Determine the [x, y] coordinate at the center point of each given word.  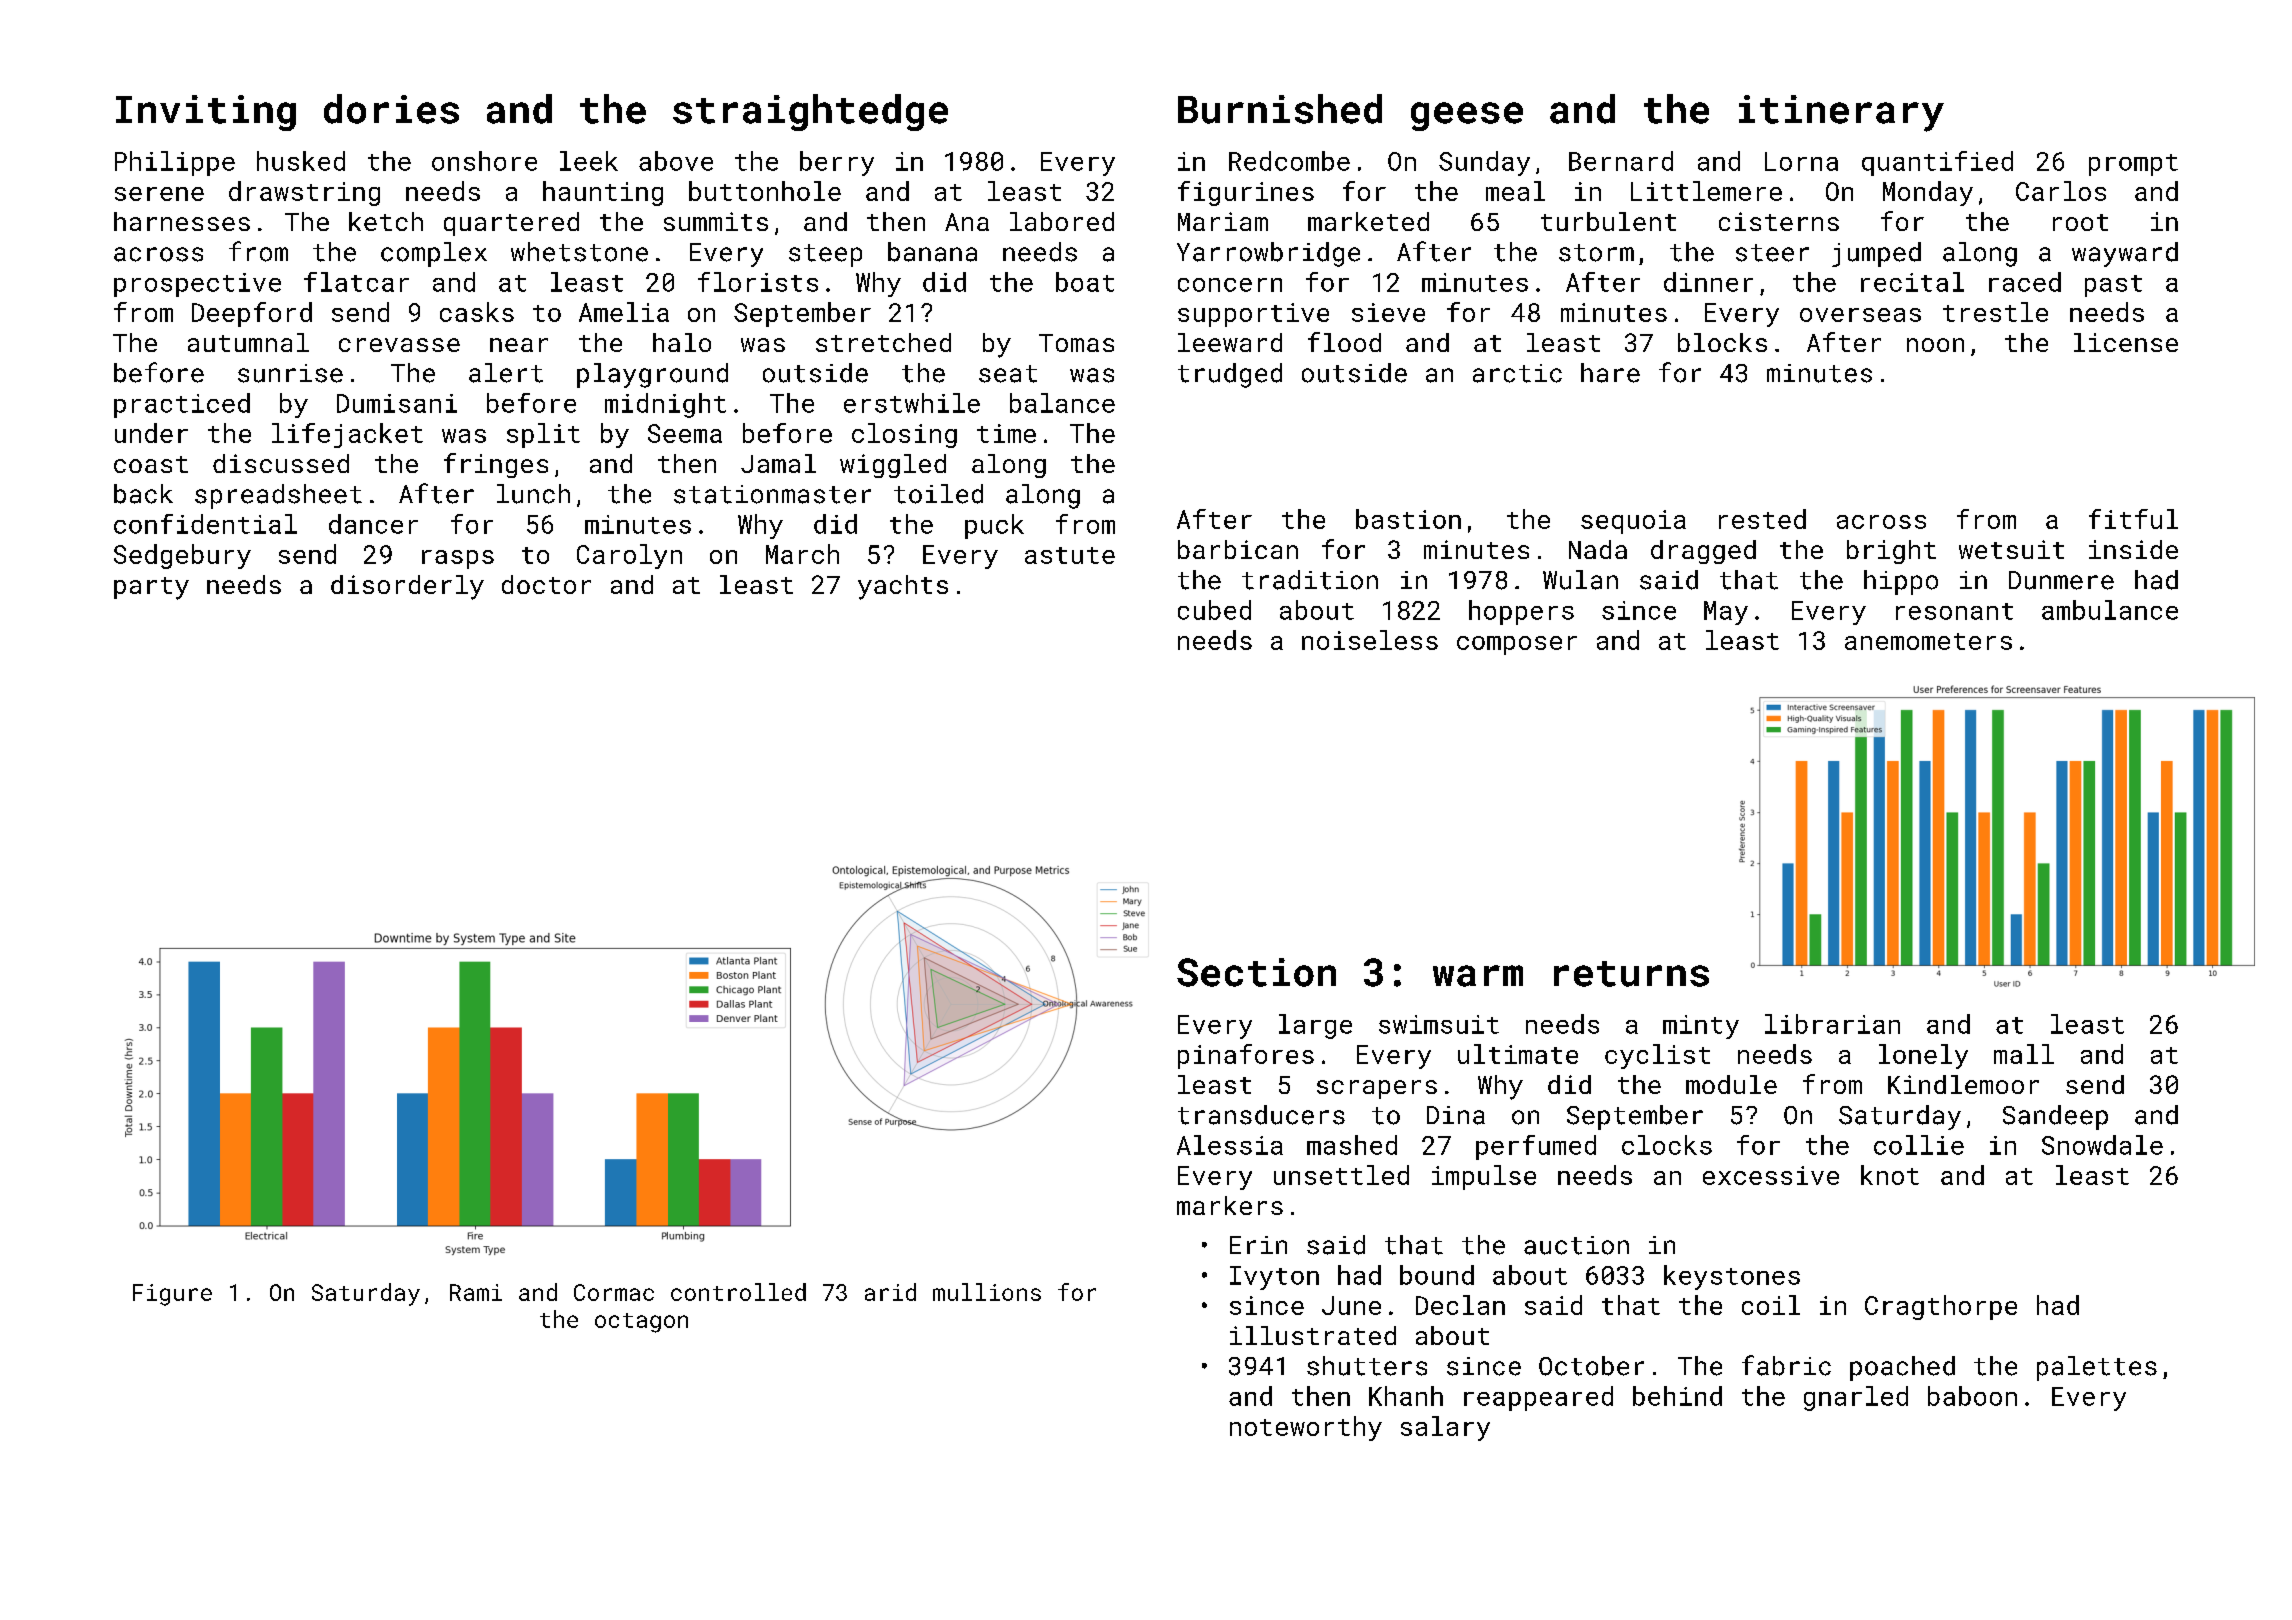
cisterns [1779, 221]
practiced [182, 405]
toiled [938, 494]
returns [1631, 974]
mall [2024, 1054]
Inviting [206, 113]
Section [1256, 972]
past [2113, 286]
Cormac [614, 1292]
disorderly [407, 587]
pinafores [1246, 1056]
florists [758, 282]
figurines [1246, 193]
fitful [2133, 519]
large [1315, 1026]
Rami [476, 1292]
